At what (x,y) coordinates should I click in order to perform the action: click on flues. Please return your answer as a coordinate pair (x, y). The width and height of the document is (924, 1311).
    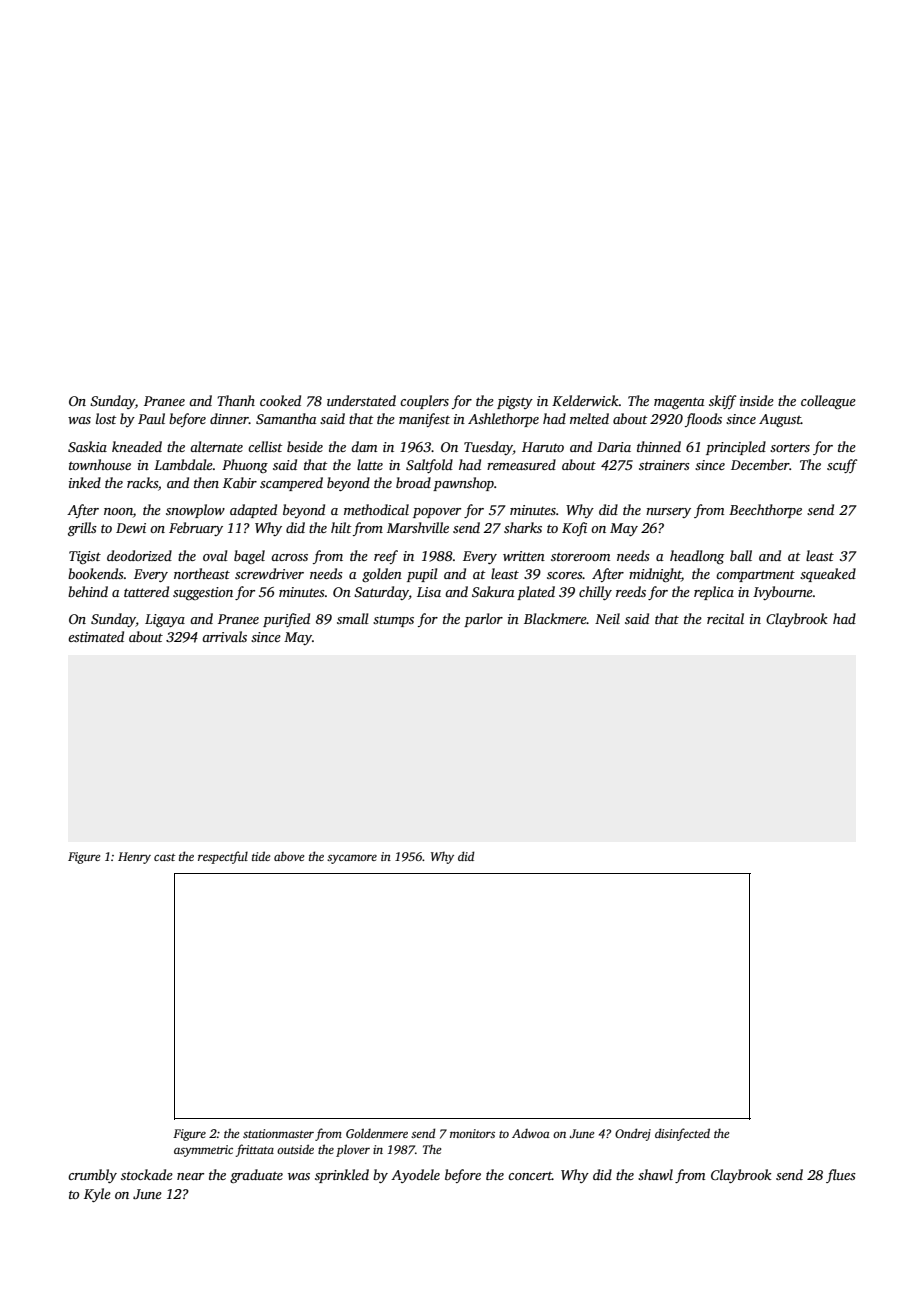
    Looking at the image, I should click on (841, 1176).
